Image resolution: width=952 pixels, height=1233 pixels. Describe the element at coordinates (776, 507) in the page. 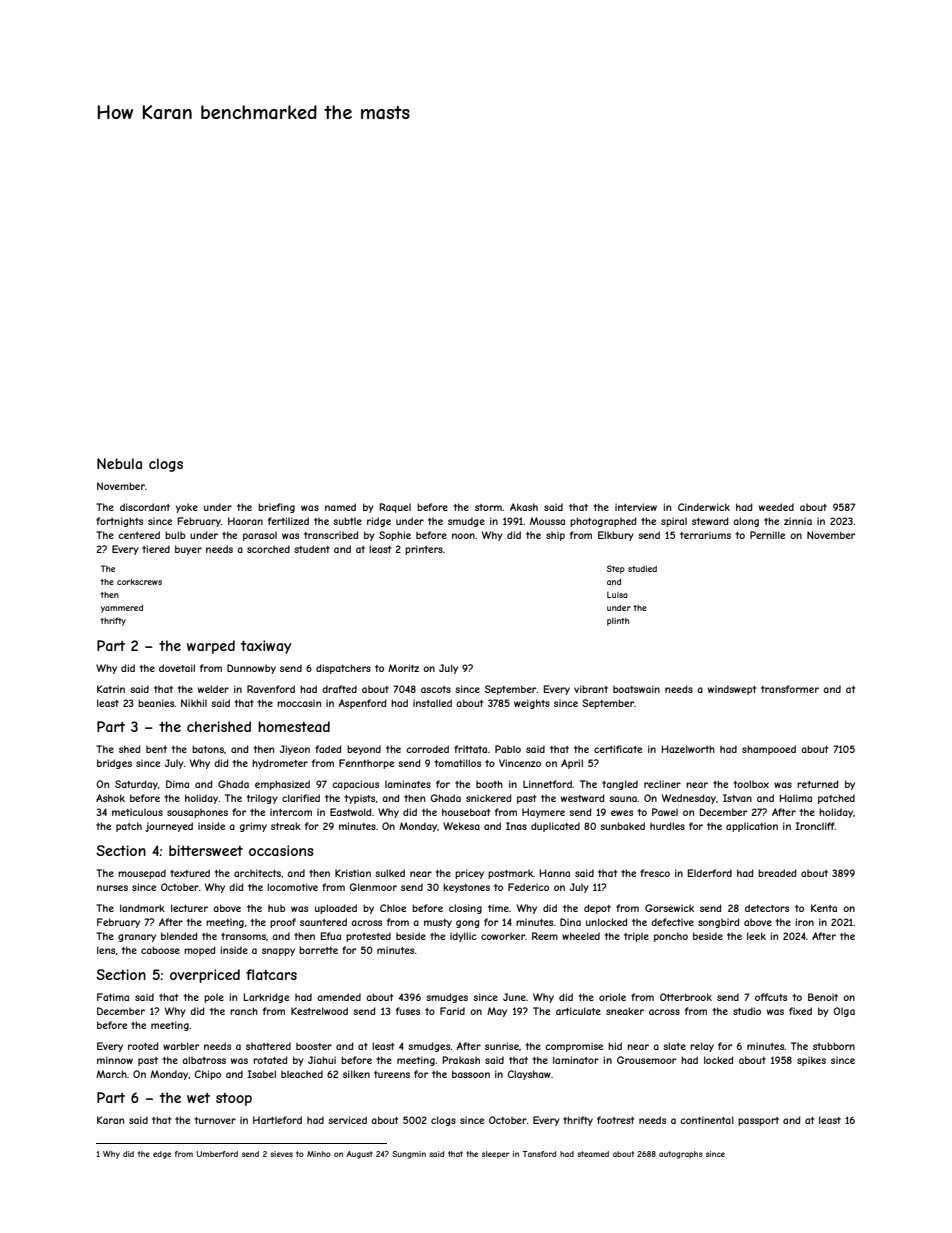

I see `weeded` at that location.
